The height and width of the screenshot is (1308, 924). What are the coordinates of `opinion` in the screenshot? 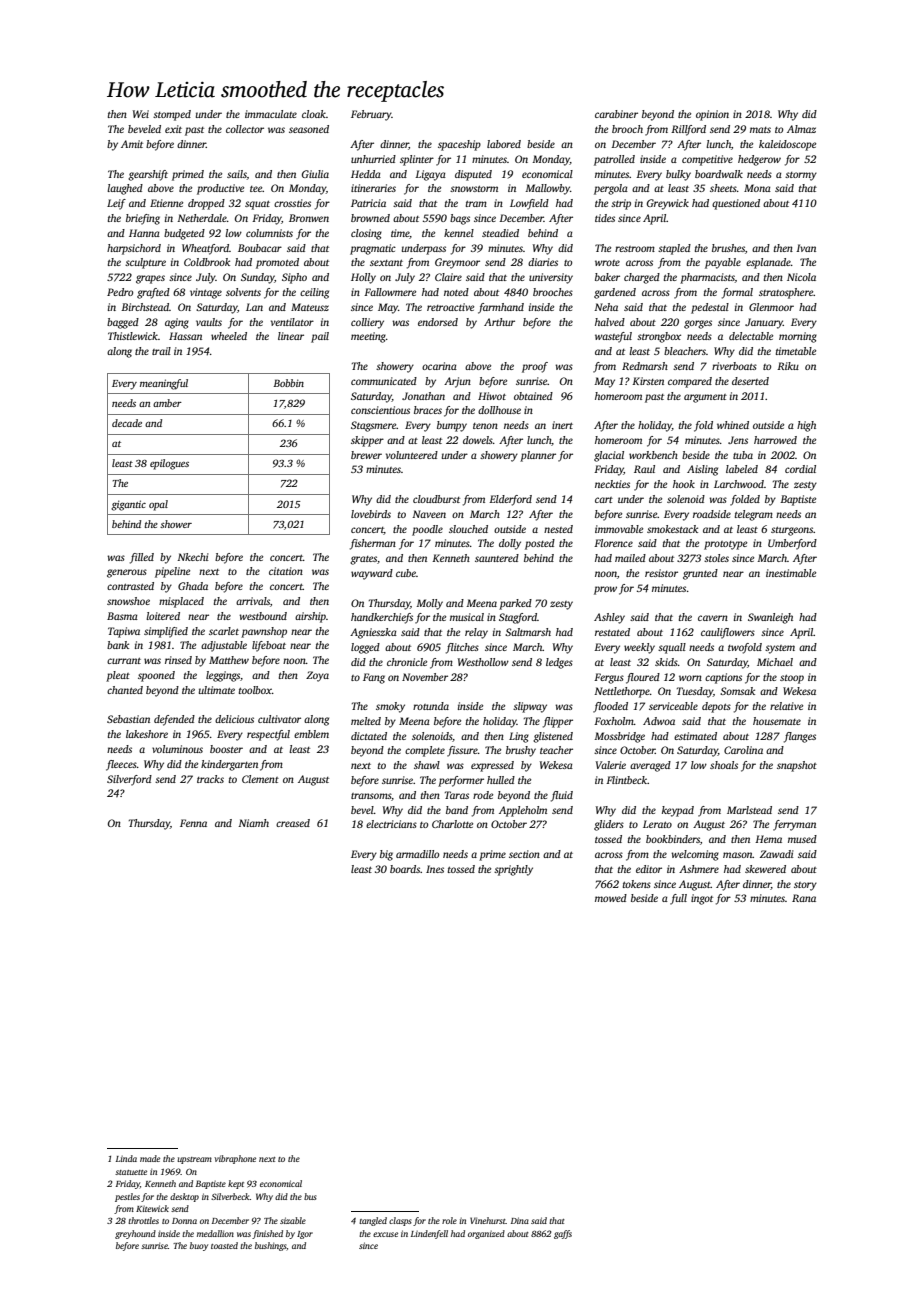 It's located at (712, 115).
